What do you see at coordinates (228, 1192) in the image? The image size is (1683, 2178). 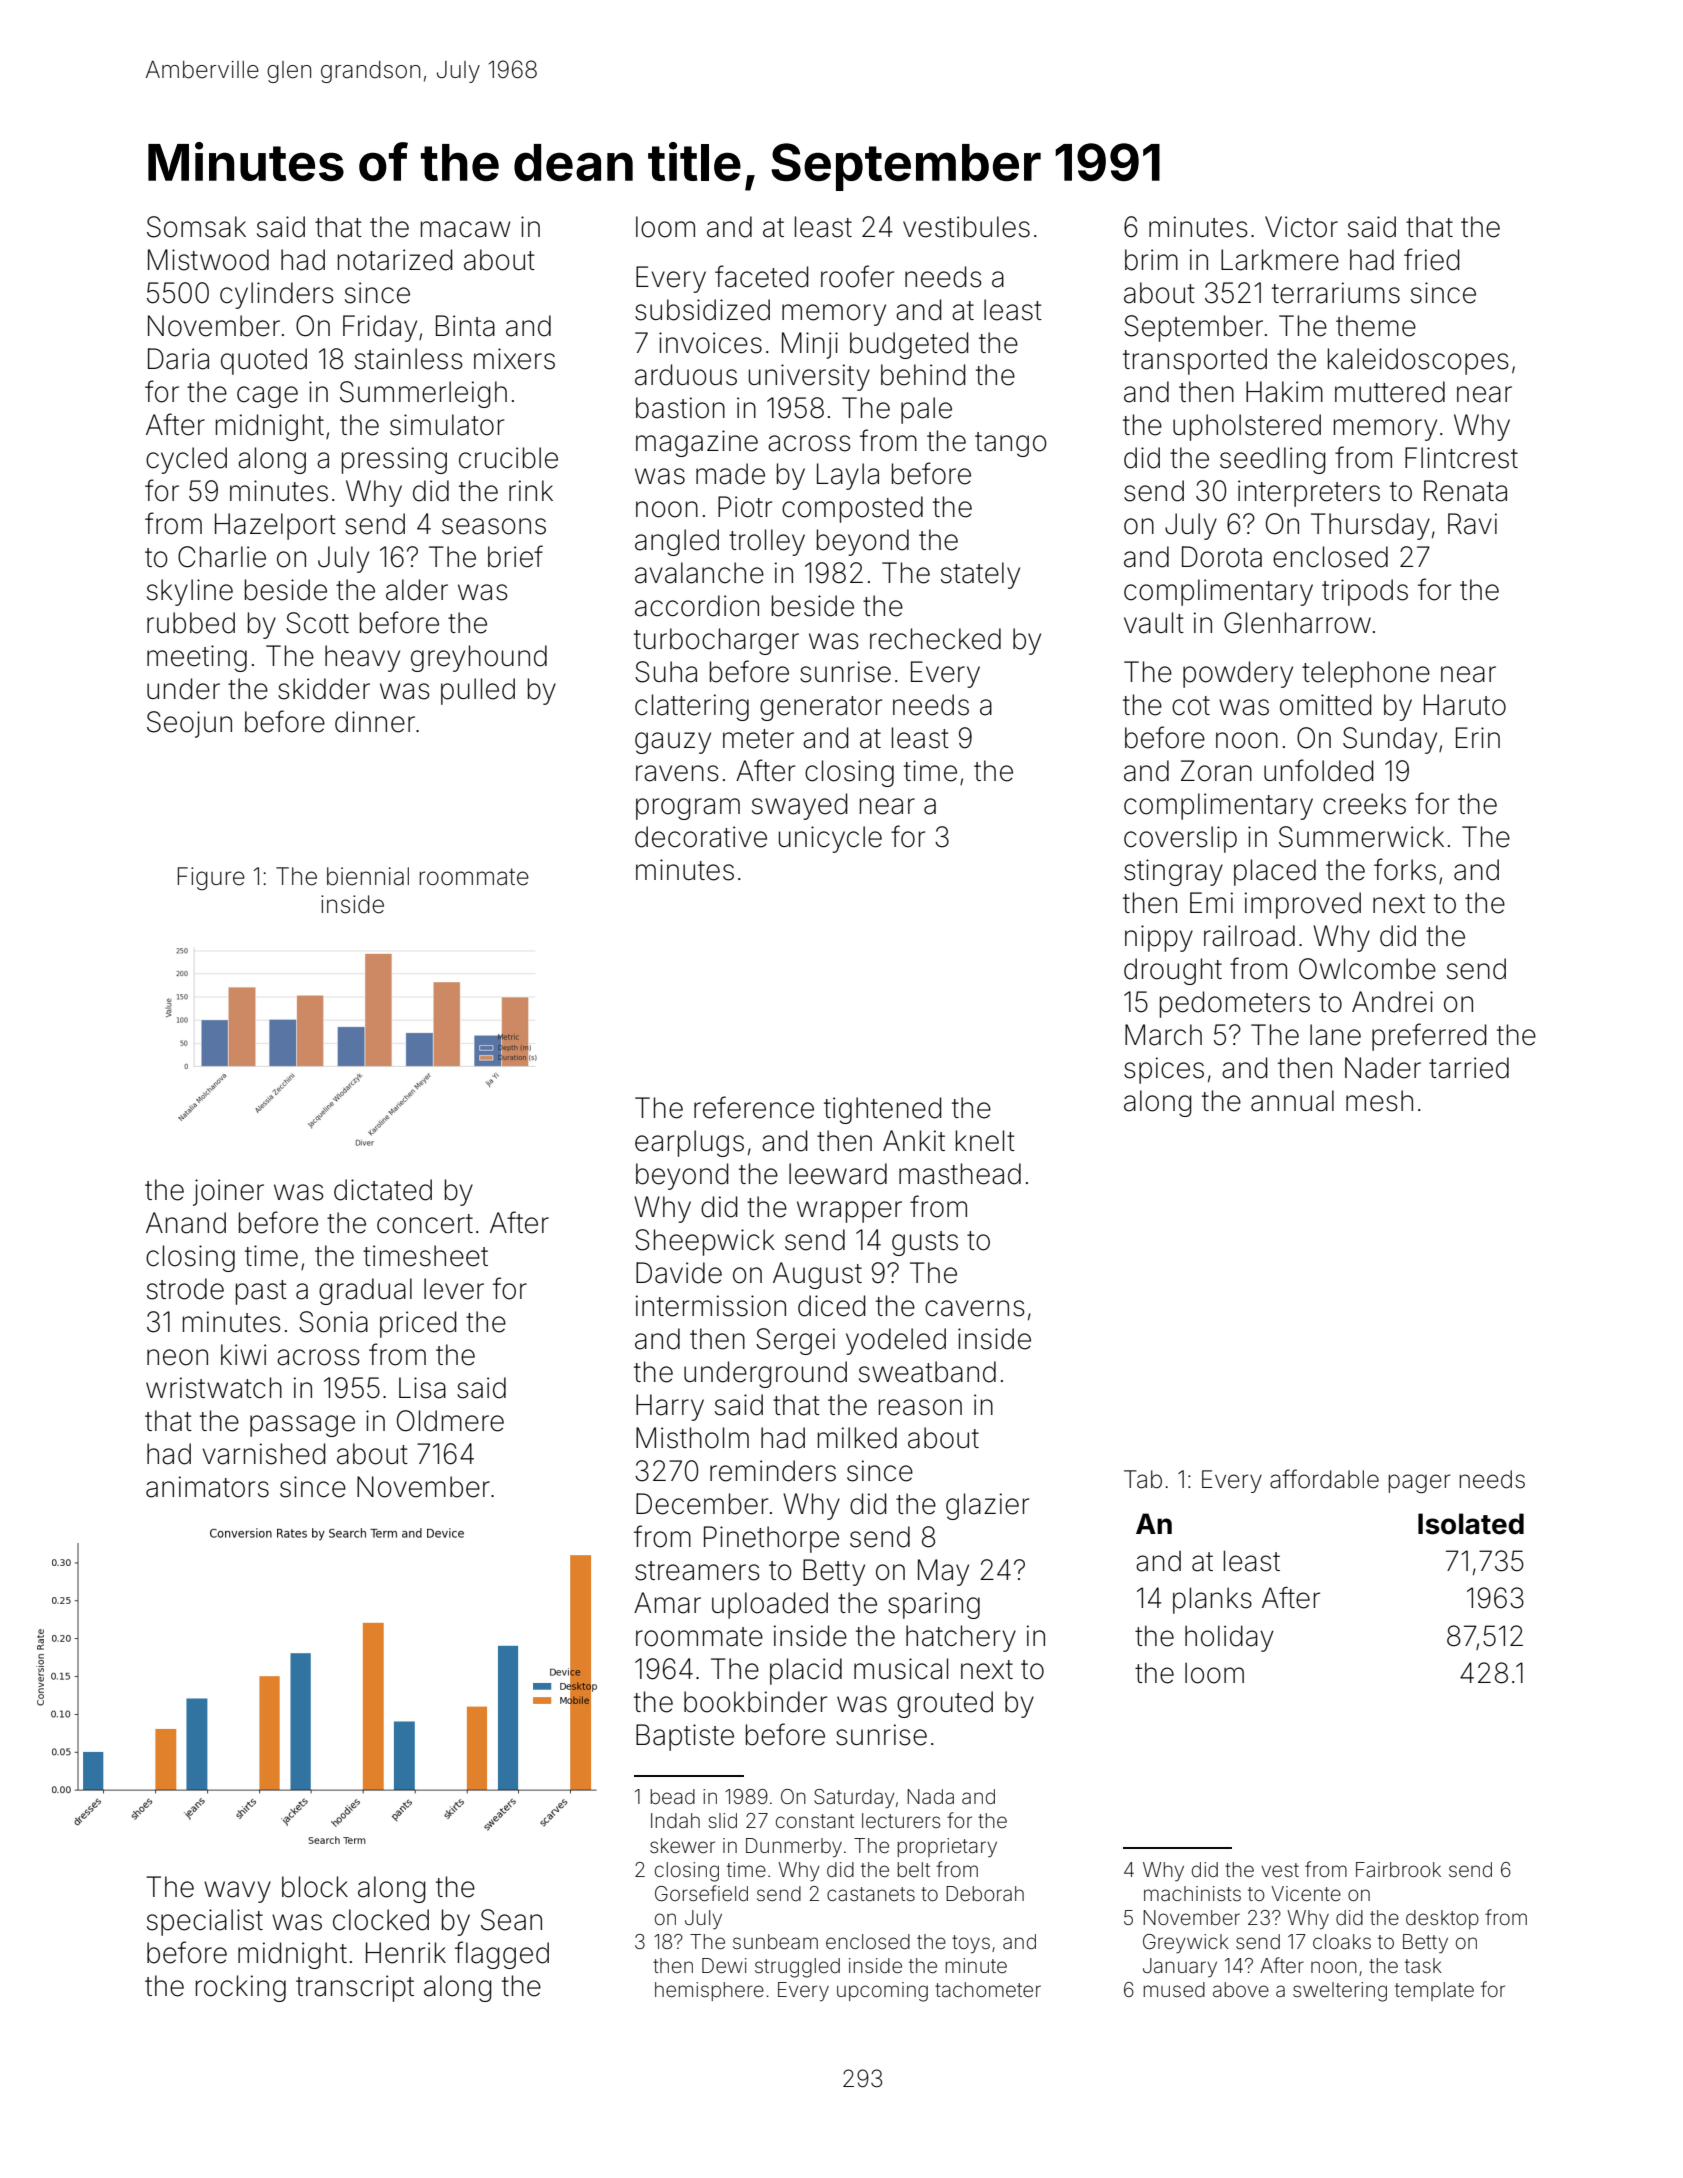 I see `joiner` at bounding box center [228, 1192].
